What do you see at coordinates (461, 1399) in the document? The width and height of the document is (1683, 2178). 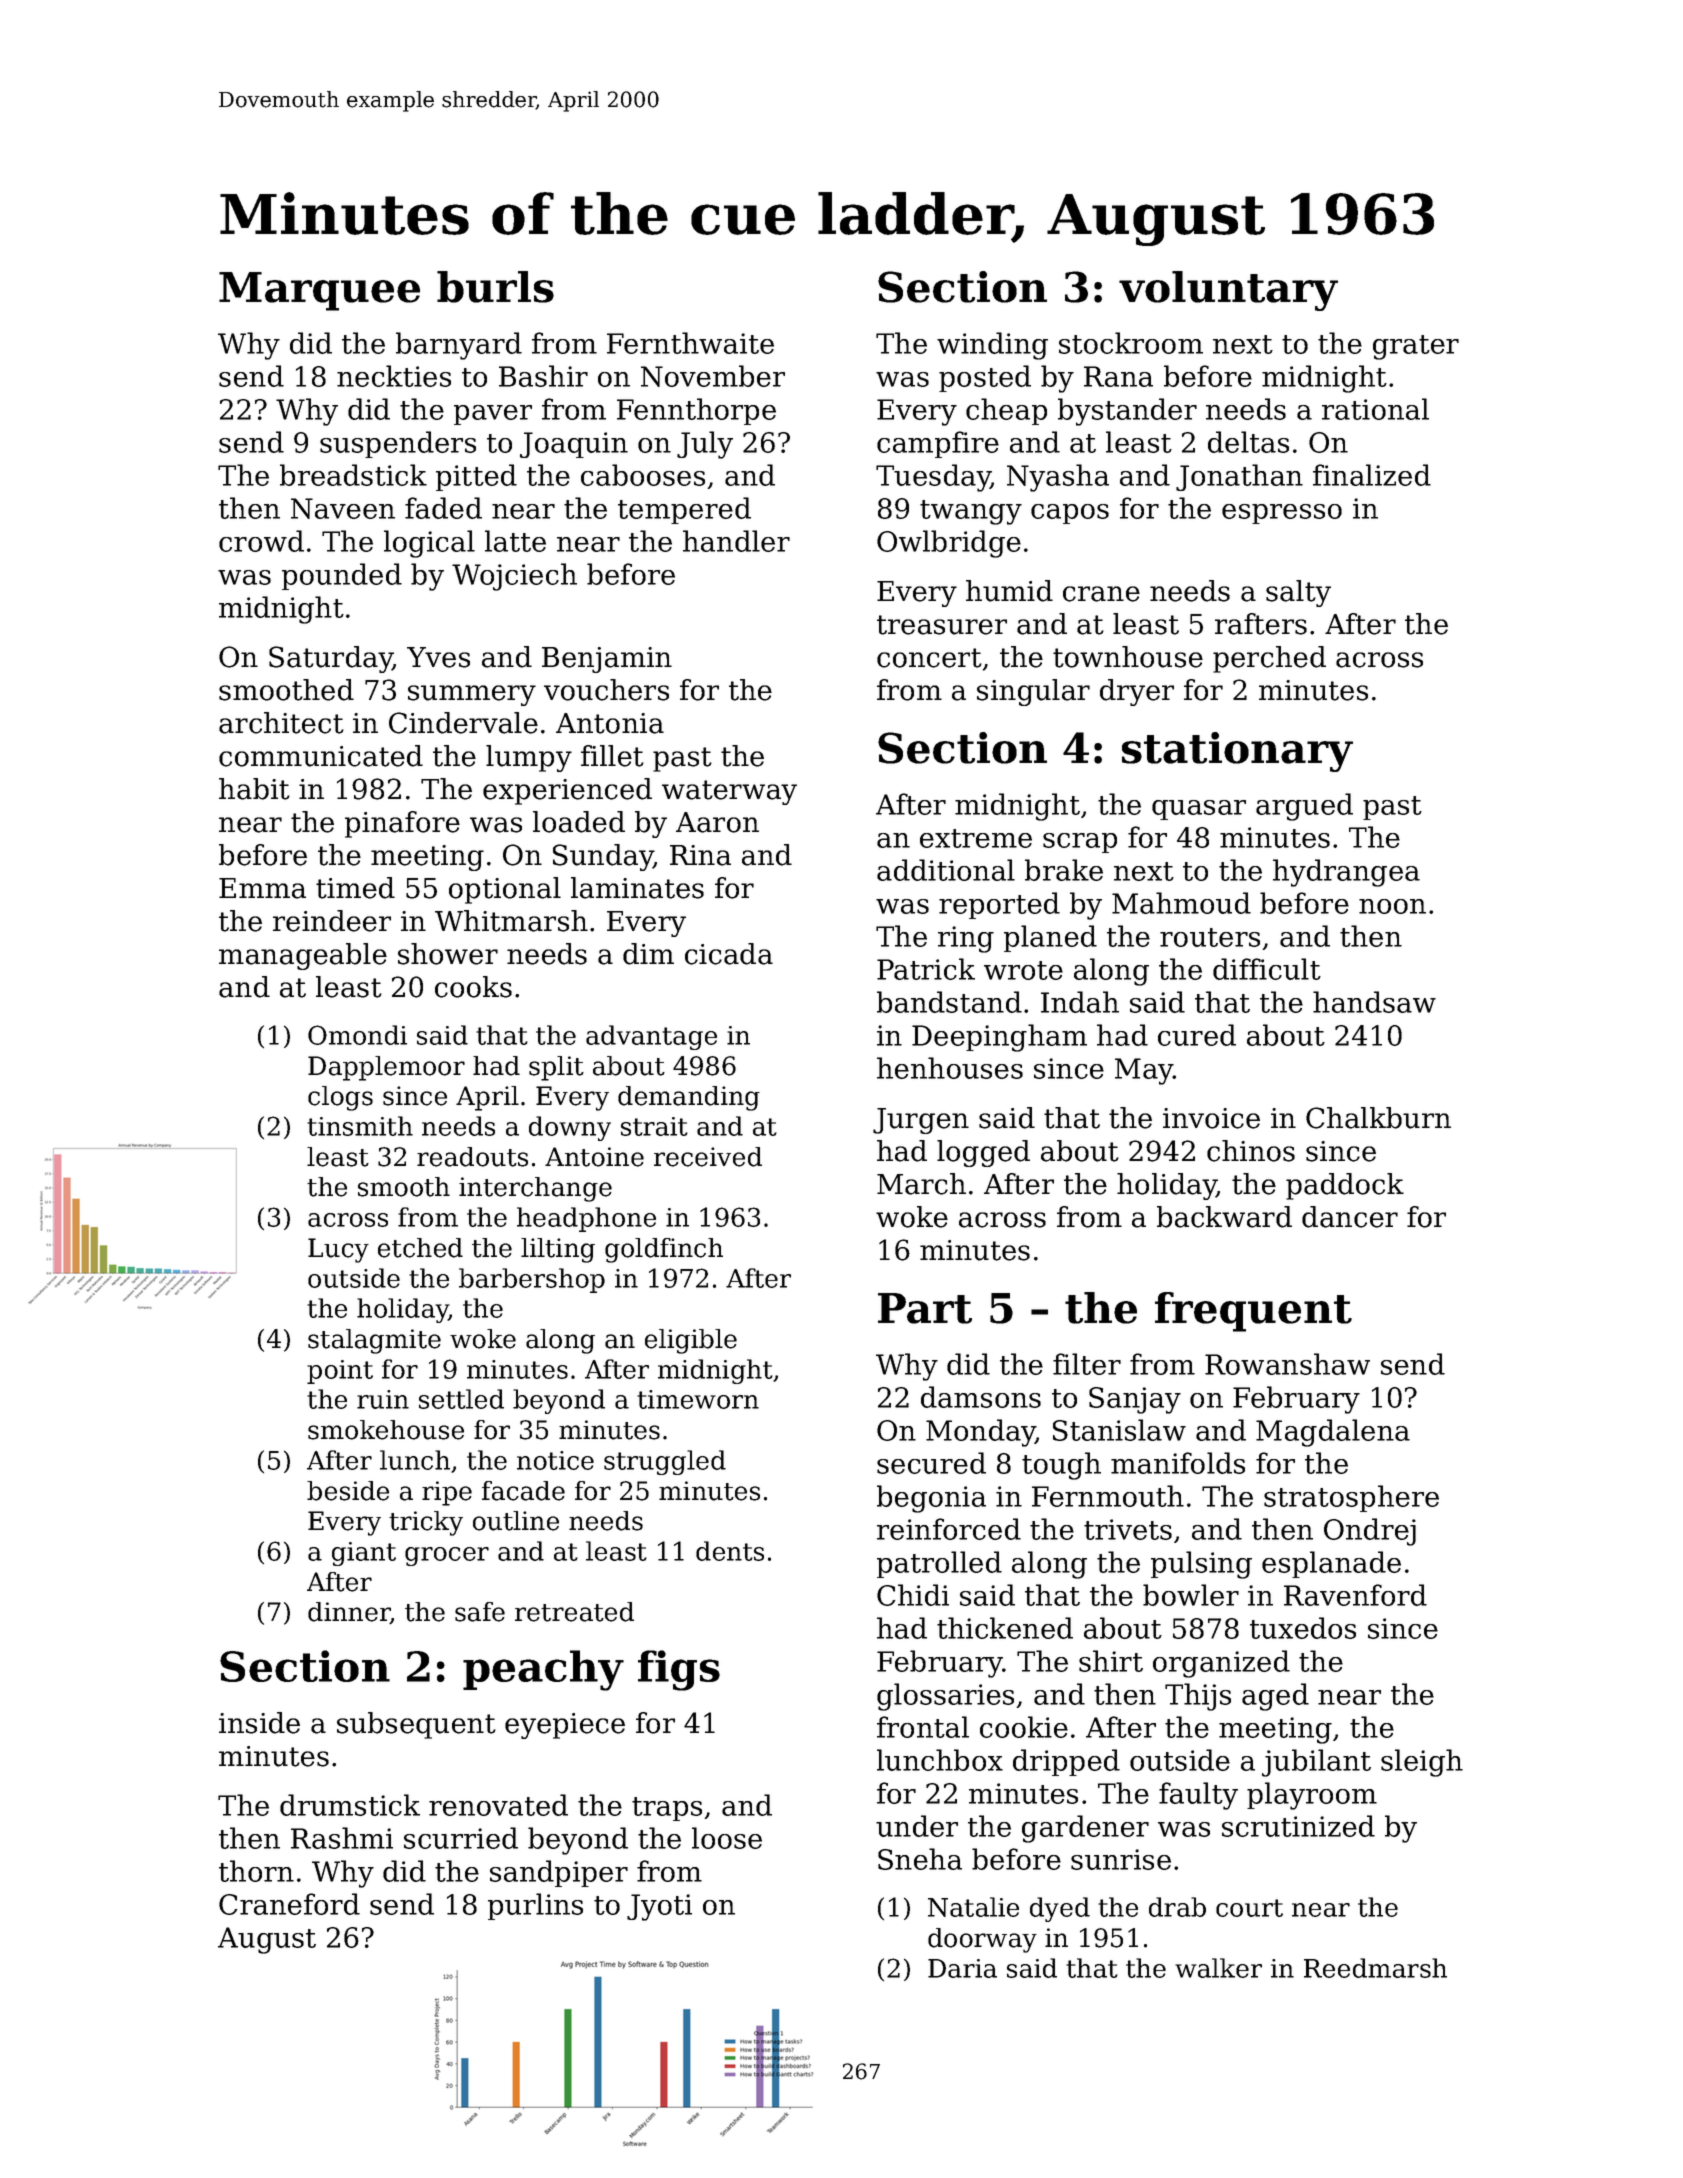 I see `settled` at bounding box center [461, 1399].
